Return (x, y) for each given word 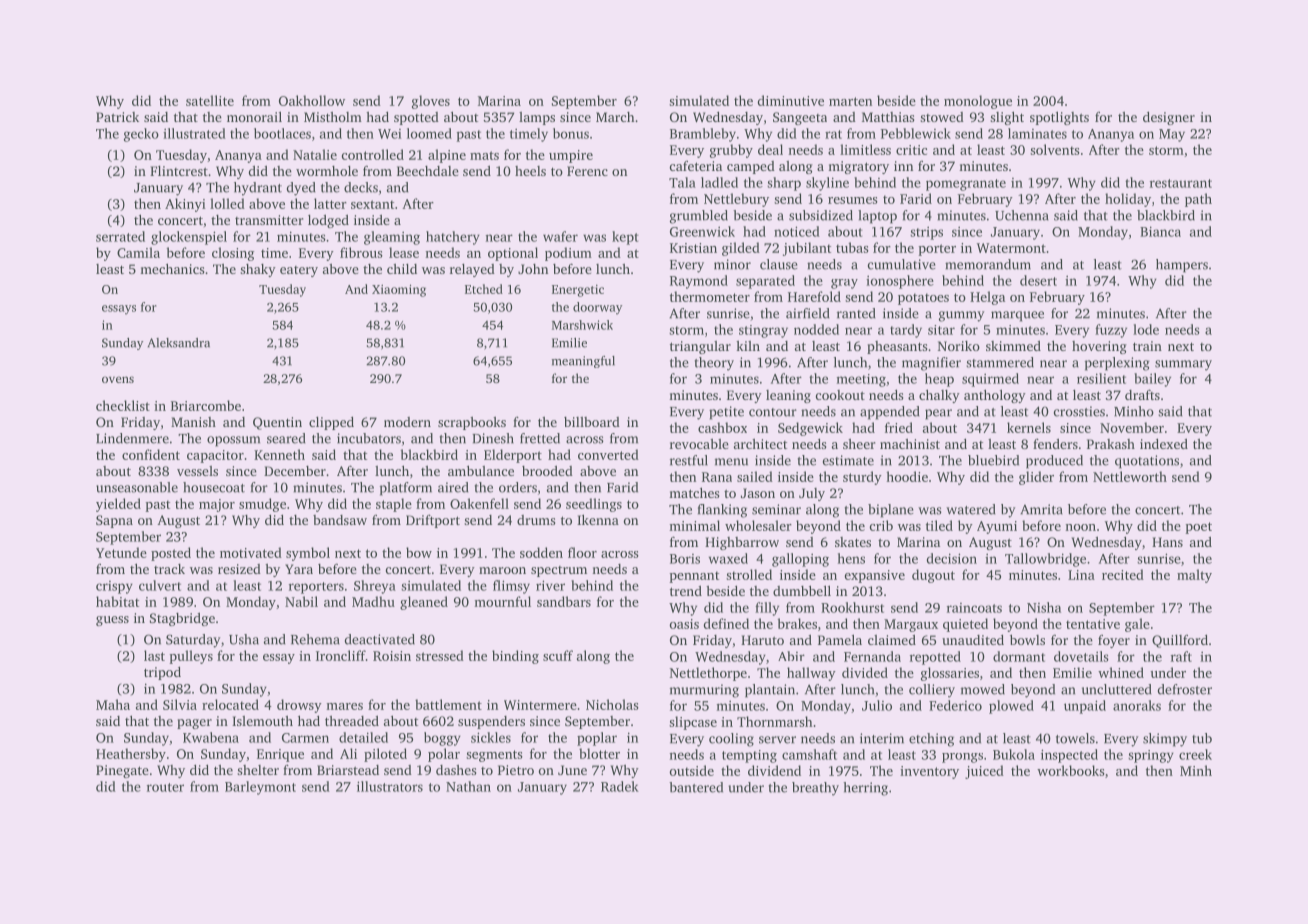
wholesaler (758, 525)
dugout (933, 576)
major (217, 505)
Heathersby (131, 755)
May (1172, 135)
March (615, 117)
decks (361, 187)
